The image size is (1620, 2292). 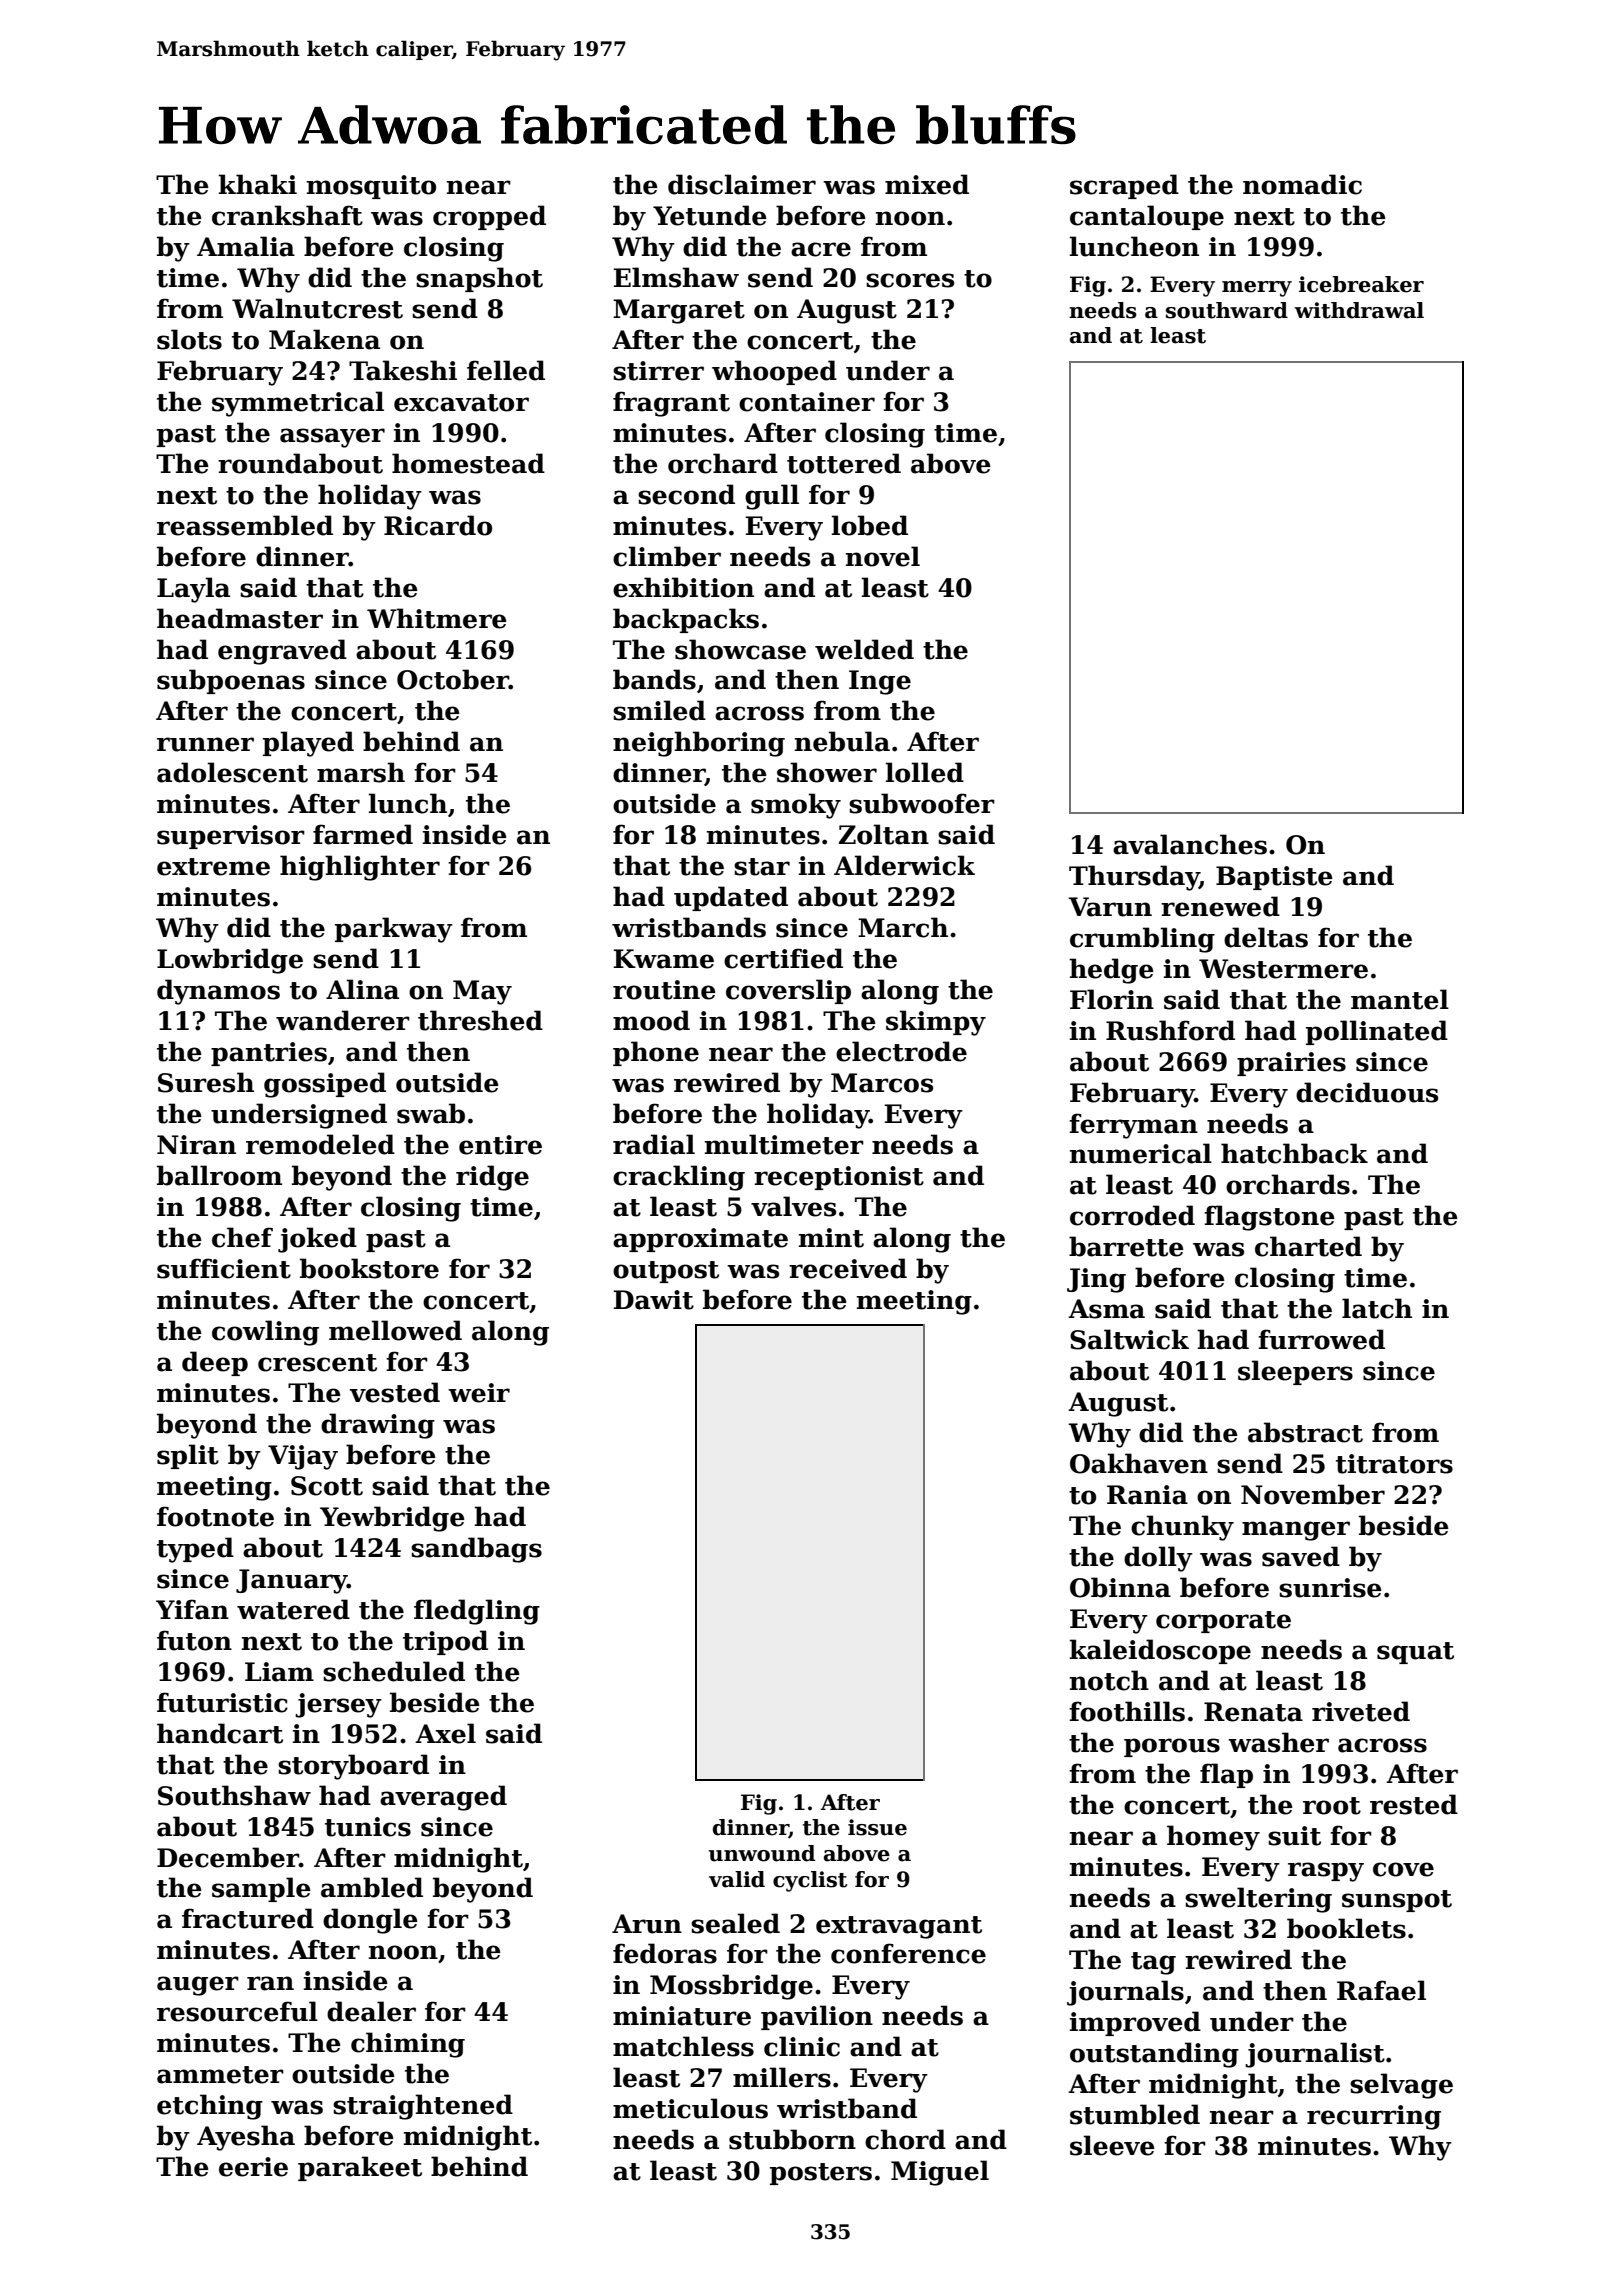 What do you see at coordinates (1359, 310) in the screenshot?
I see `withdrawal` at bounding box center [1359, 310].
